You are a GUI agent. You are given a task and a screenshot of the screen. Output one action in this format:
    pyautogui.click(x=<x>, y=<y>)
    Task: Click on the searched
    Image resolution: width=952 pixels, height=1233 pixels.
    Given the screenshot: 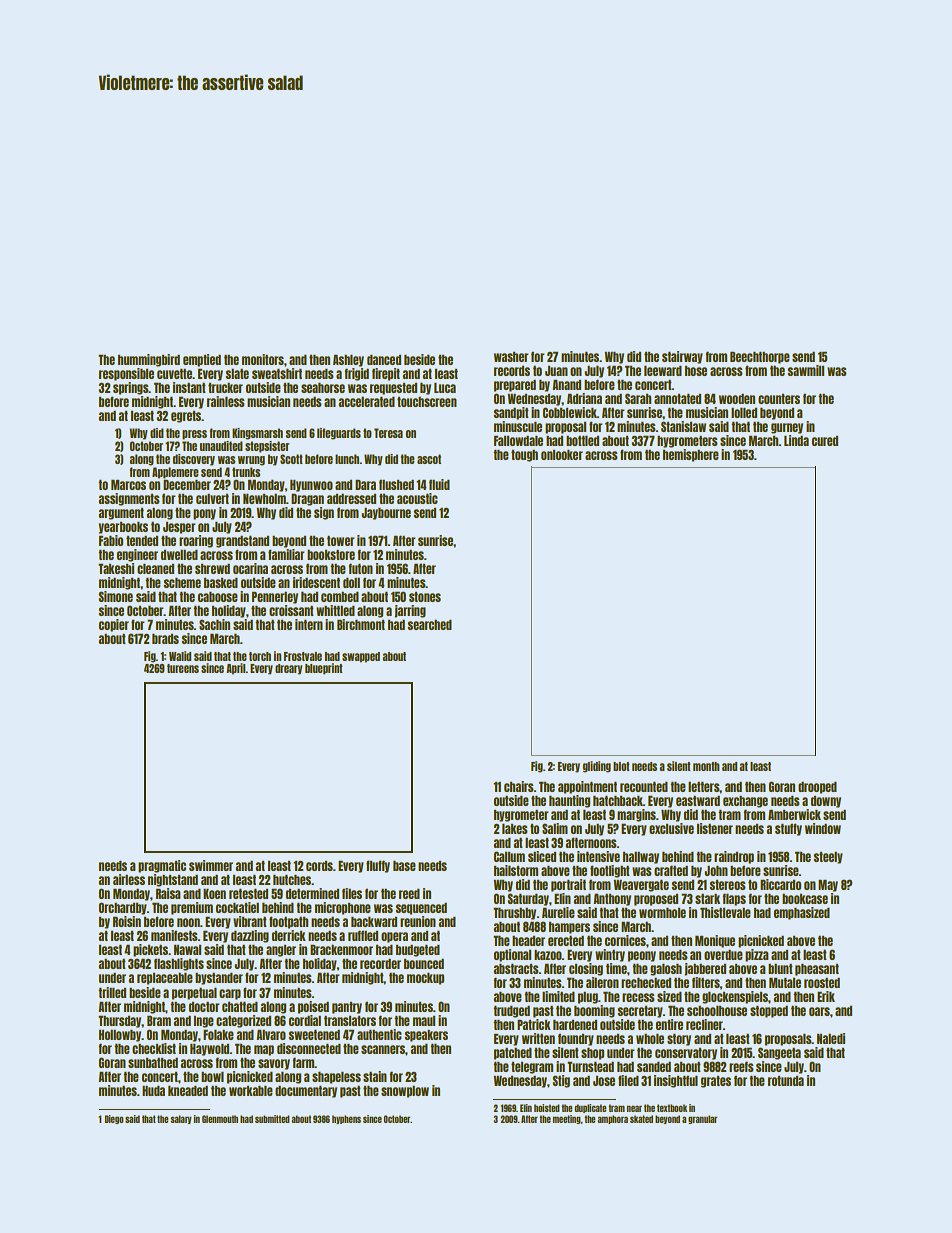 What is the action you would take?
    pyautogui.click(x=429, y=624)
